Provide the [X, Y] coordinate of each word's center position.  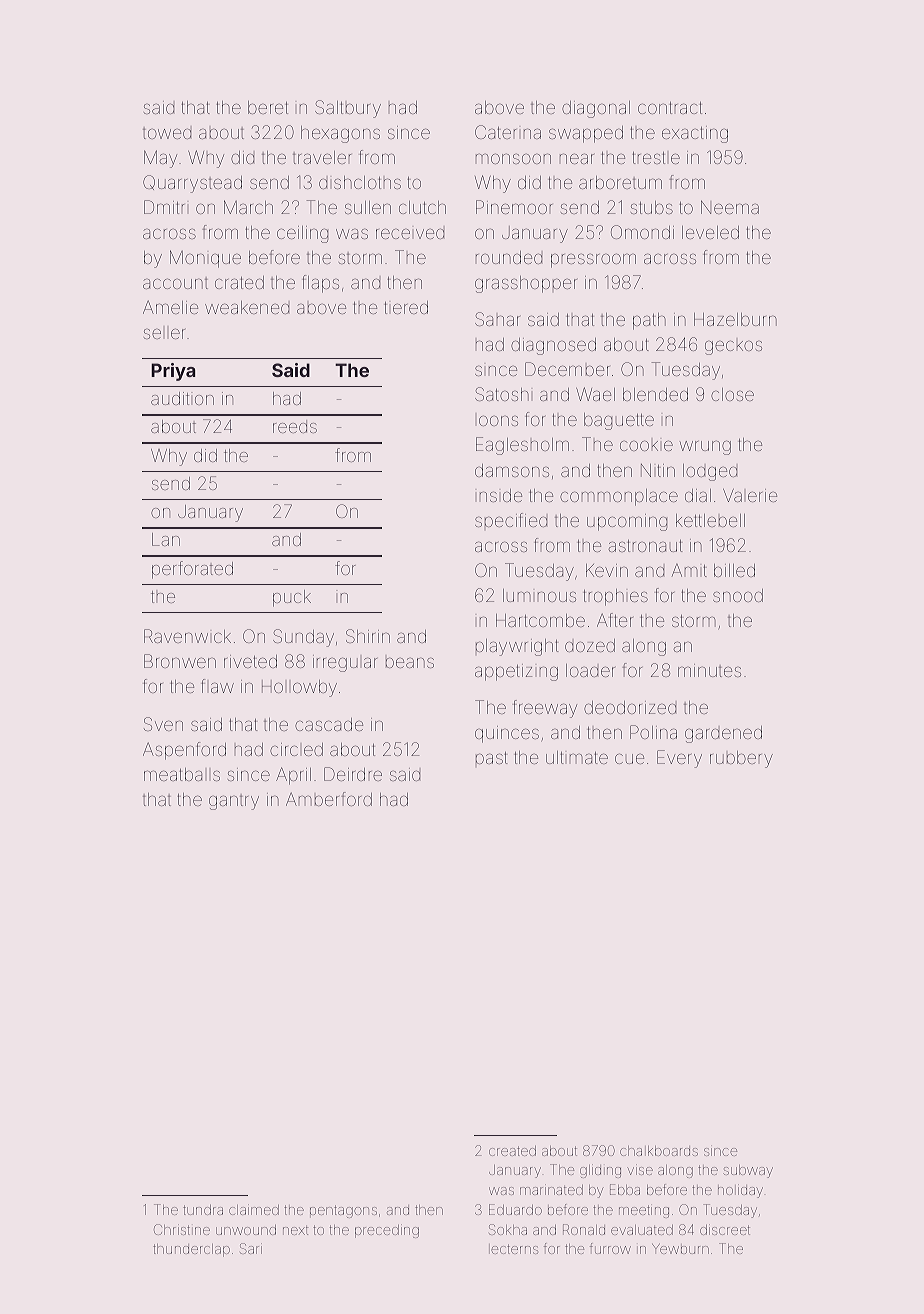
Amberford [329, 799]
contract [670, 108]
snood [738, 595]
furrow [610, 1248]
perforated [192, 570]
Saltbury [348, 109]
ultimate [577, 757]
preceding [387, 1231]
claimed [254, 1209]
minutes [709, 670]
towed [167, 133]
